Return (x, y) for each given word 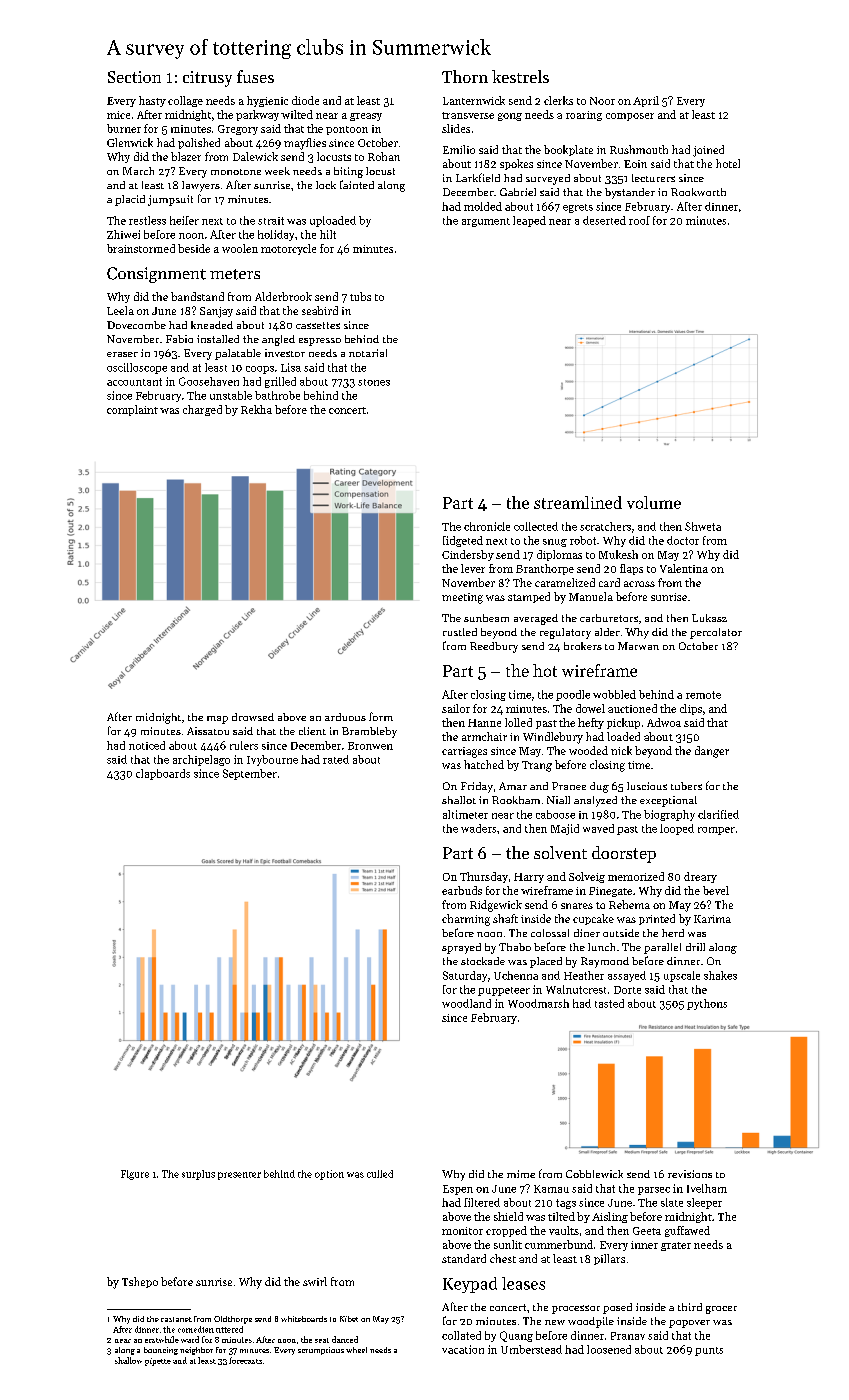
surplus (198, 1175)
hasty (152, 101)
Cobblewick (594, 1174)
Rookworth (698, 192)
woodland (466, 1003)
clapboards (163, 774)
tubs (360, 296)
